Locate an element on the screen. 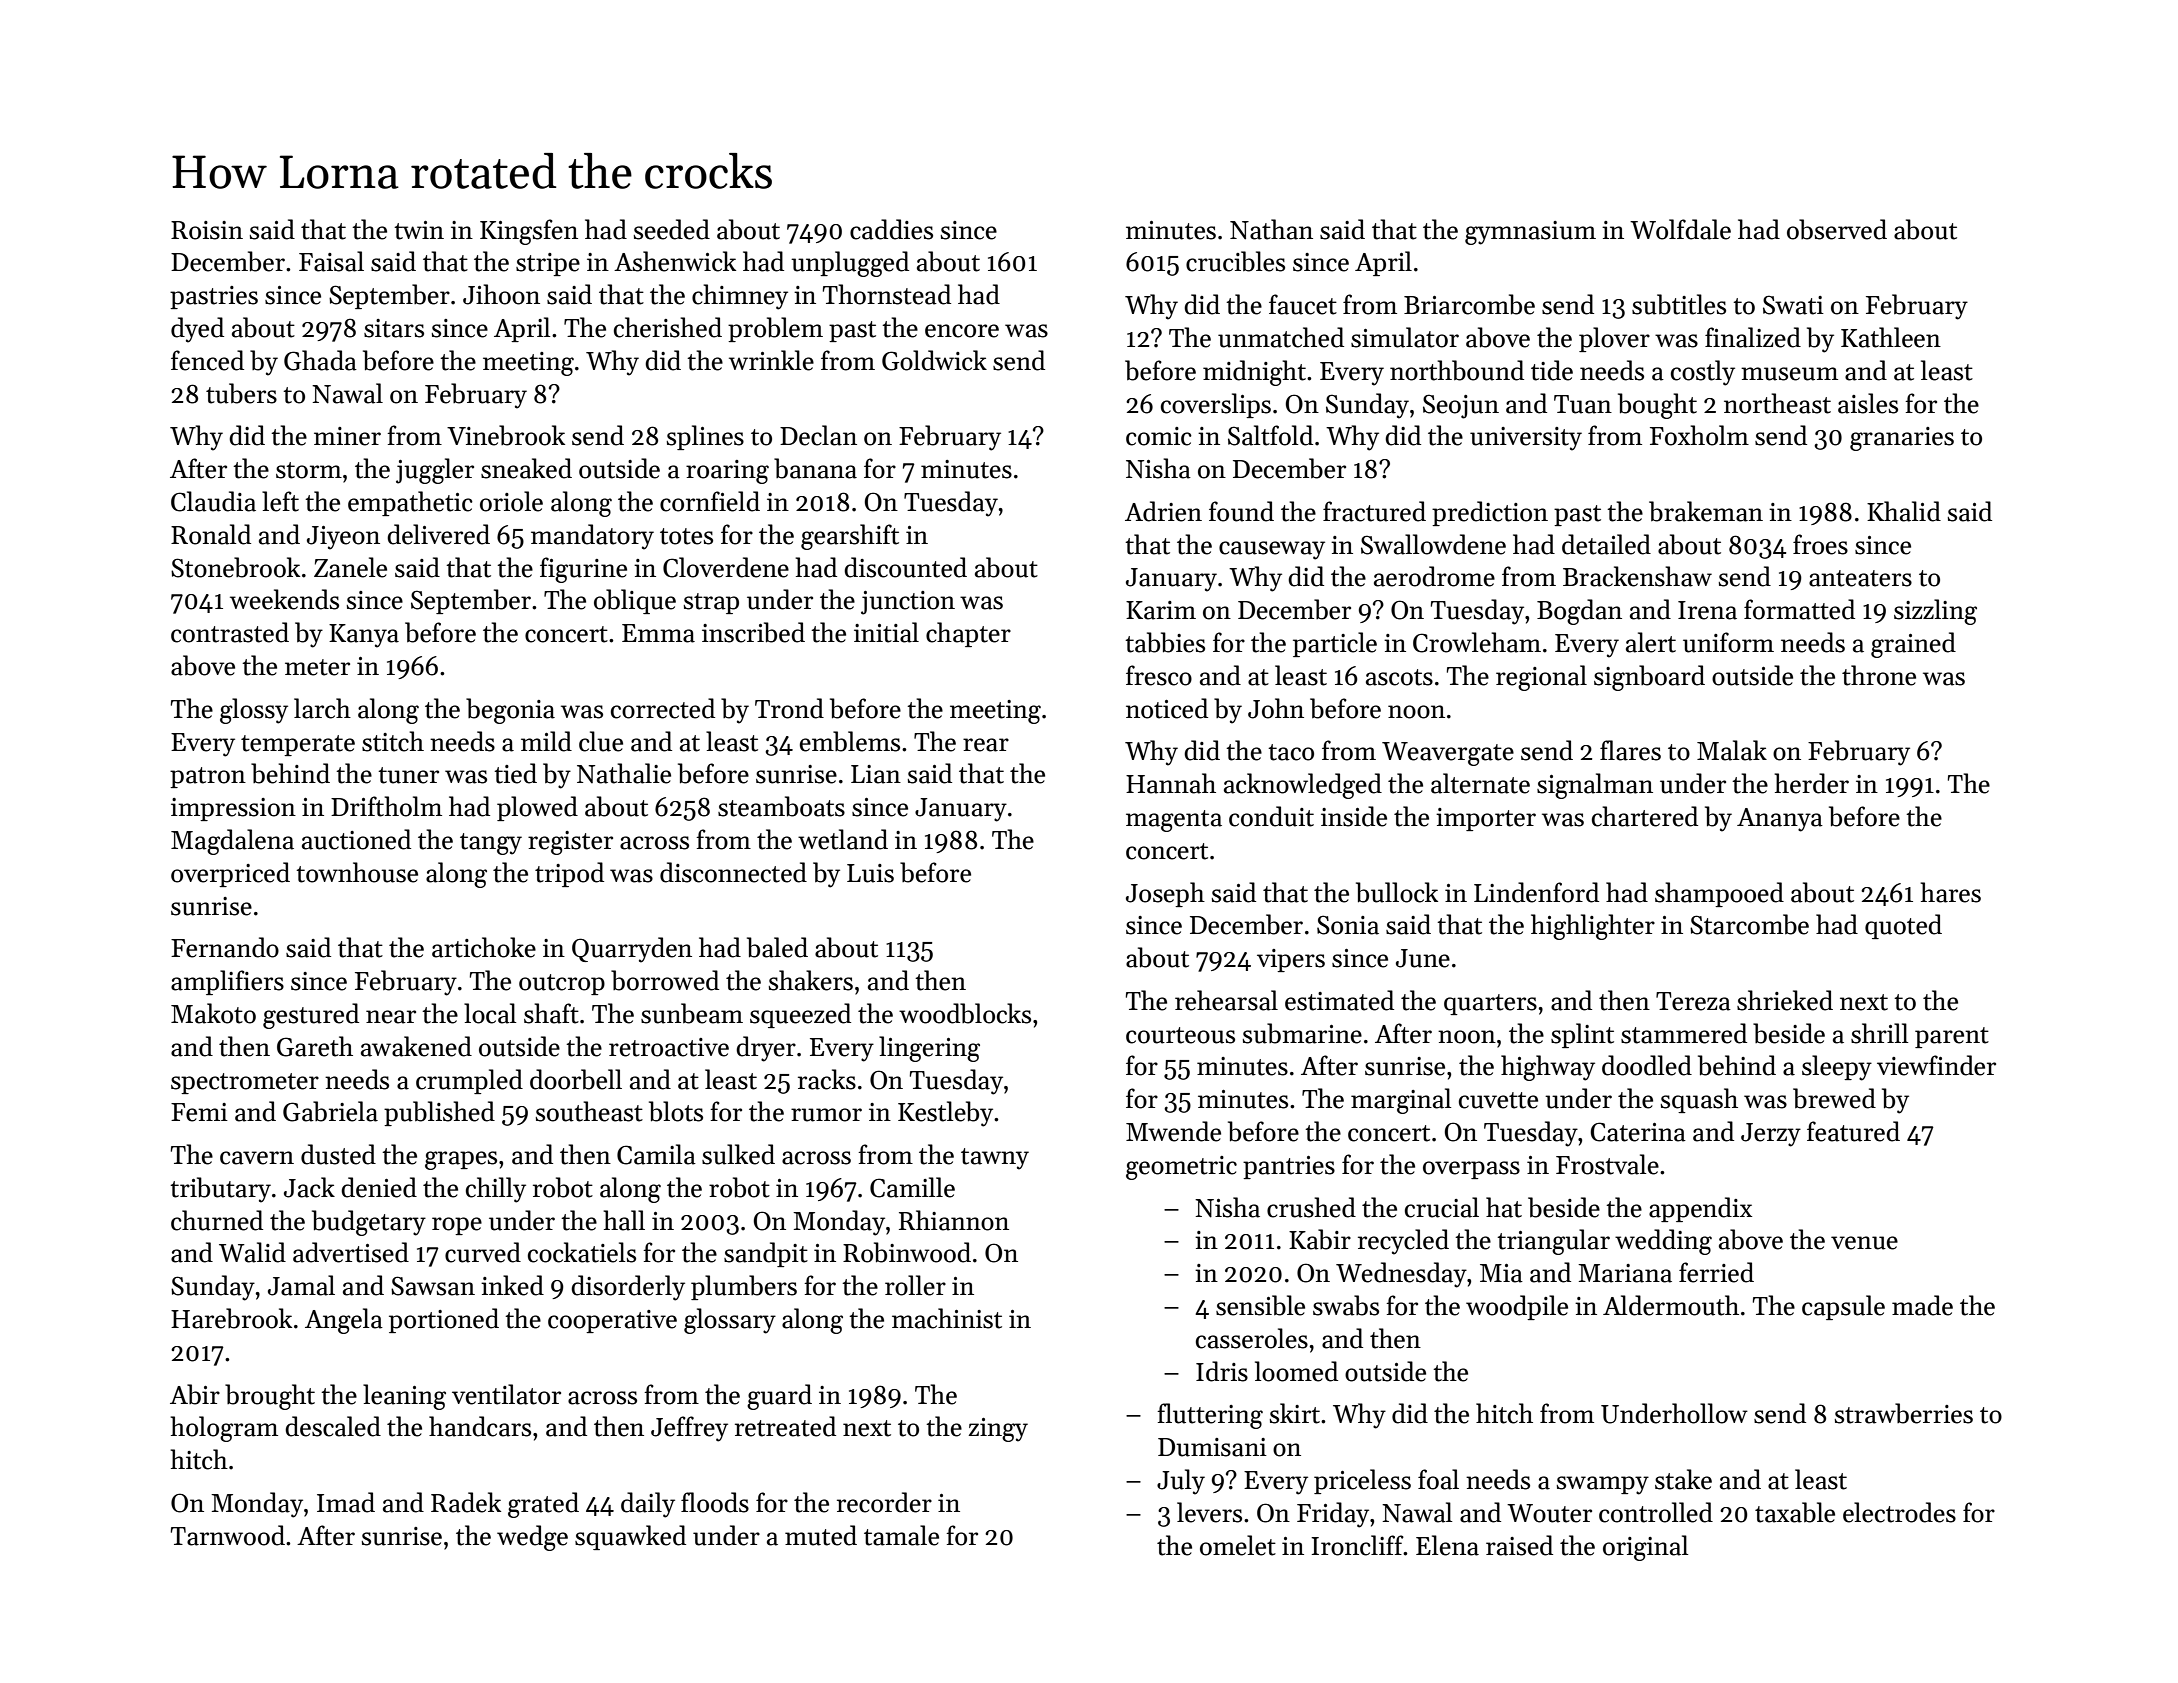  Ironcliff is located at coordinates (1357, 1545).
